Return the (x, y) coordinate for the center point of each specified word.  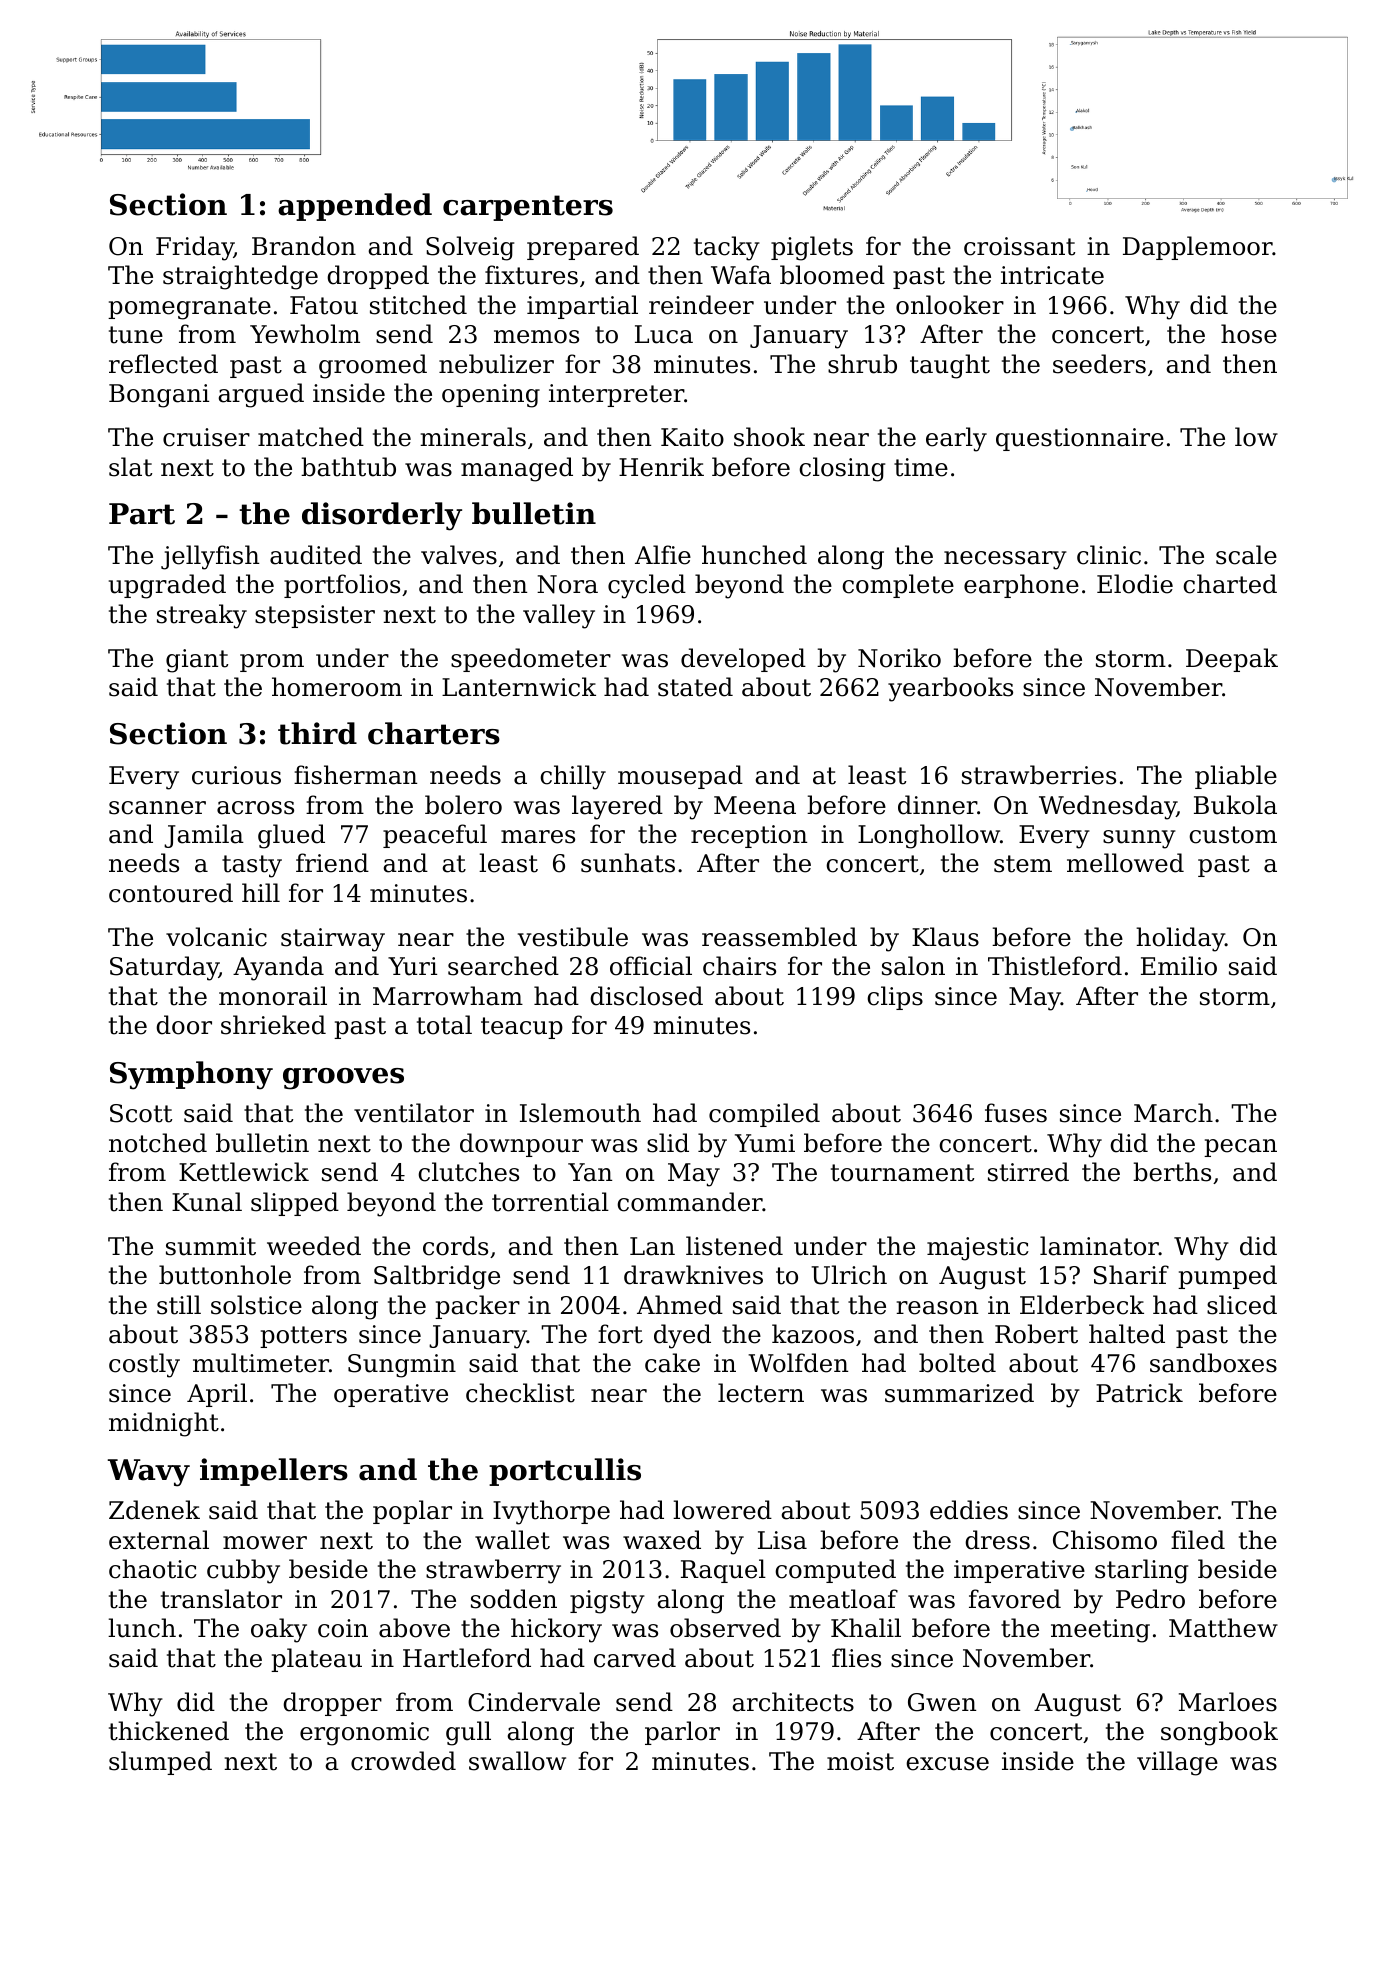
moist (860, 1761)
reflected (163, 364)
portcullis (565, 1472)
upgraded (167, 586)
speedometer (531, 660)
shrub (862, 364)
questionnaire (1080, 439)
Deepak (1232, 660)
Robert (1036, 1334)
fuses (1016, 1113)
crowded (403, 1761)
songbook (1219, 1733)
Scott (141, 1113)
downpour (521, 1145)
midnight (164, 1424)
